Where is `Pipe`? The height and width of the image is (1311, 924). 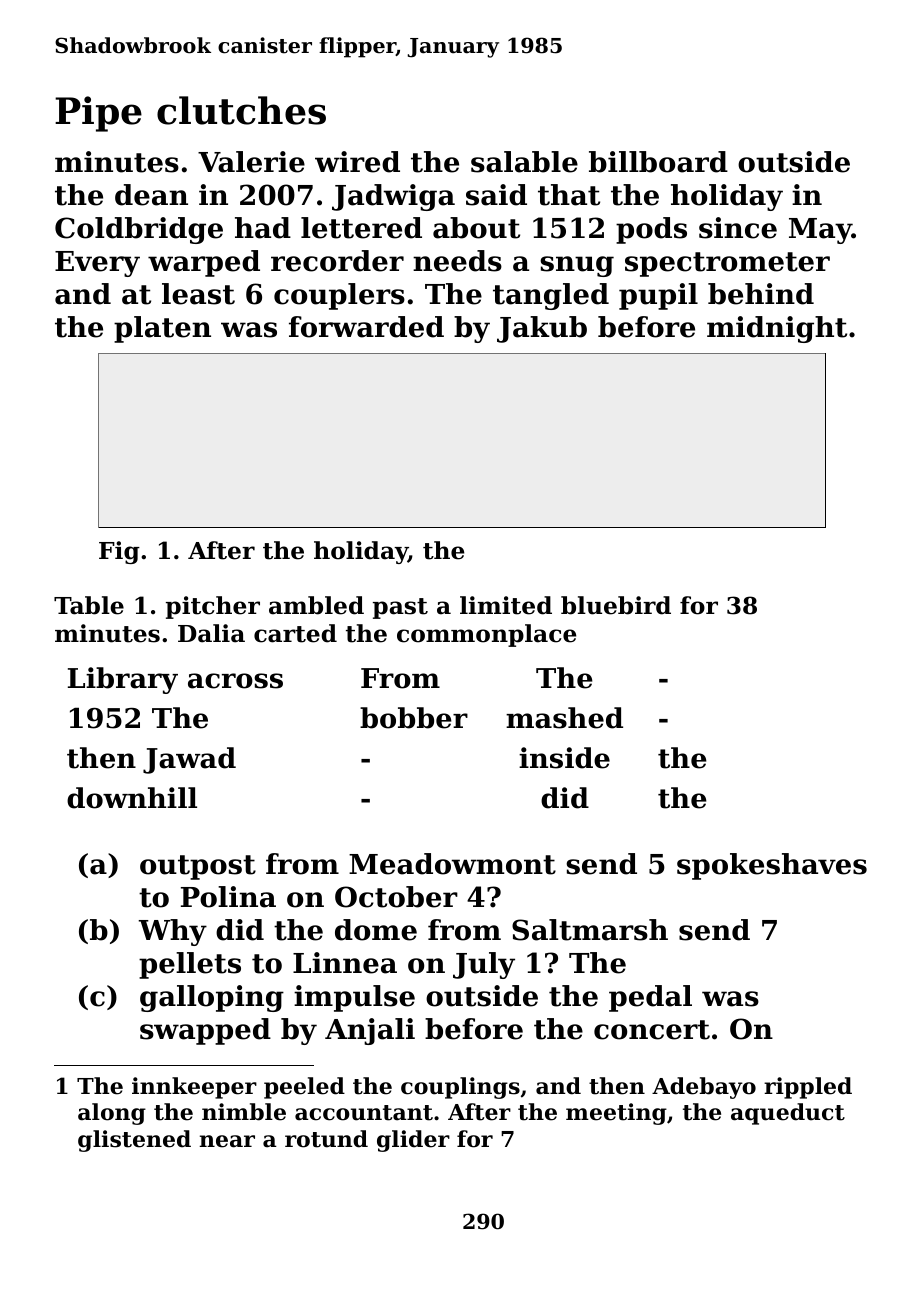 Pipe is located at coordinates (98, 114).
